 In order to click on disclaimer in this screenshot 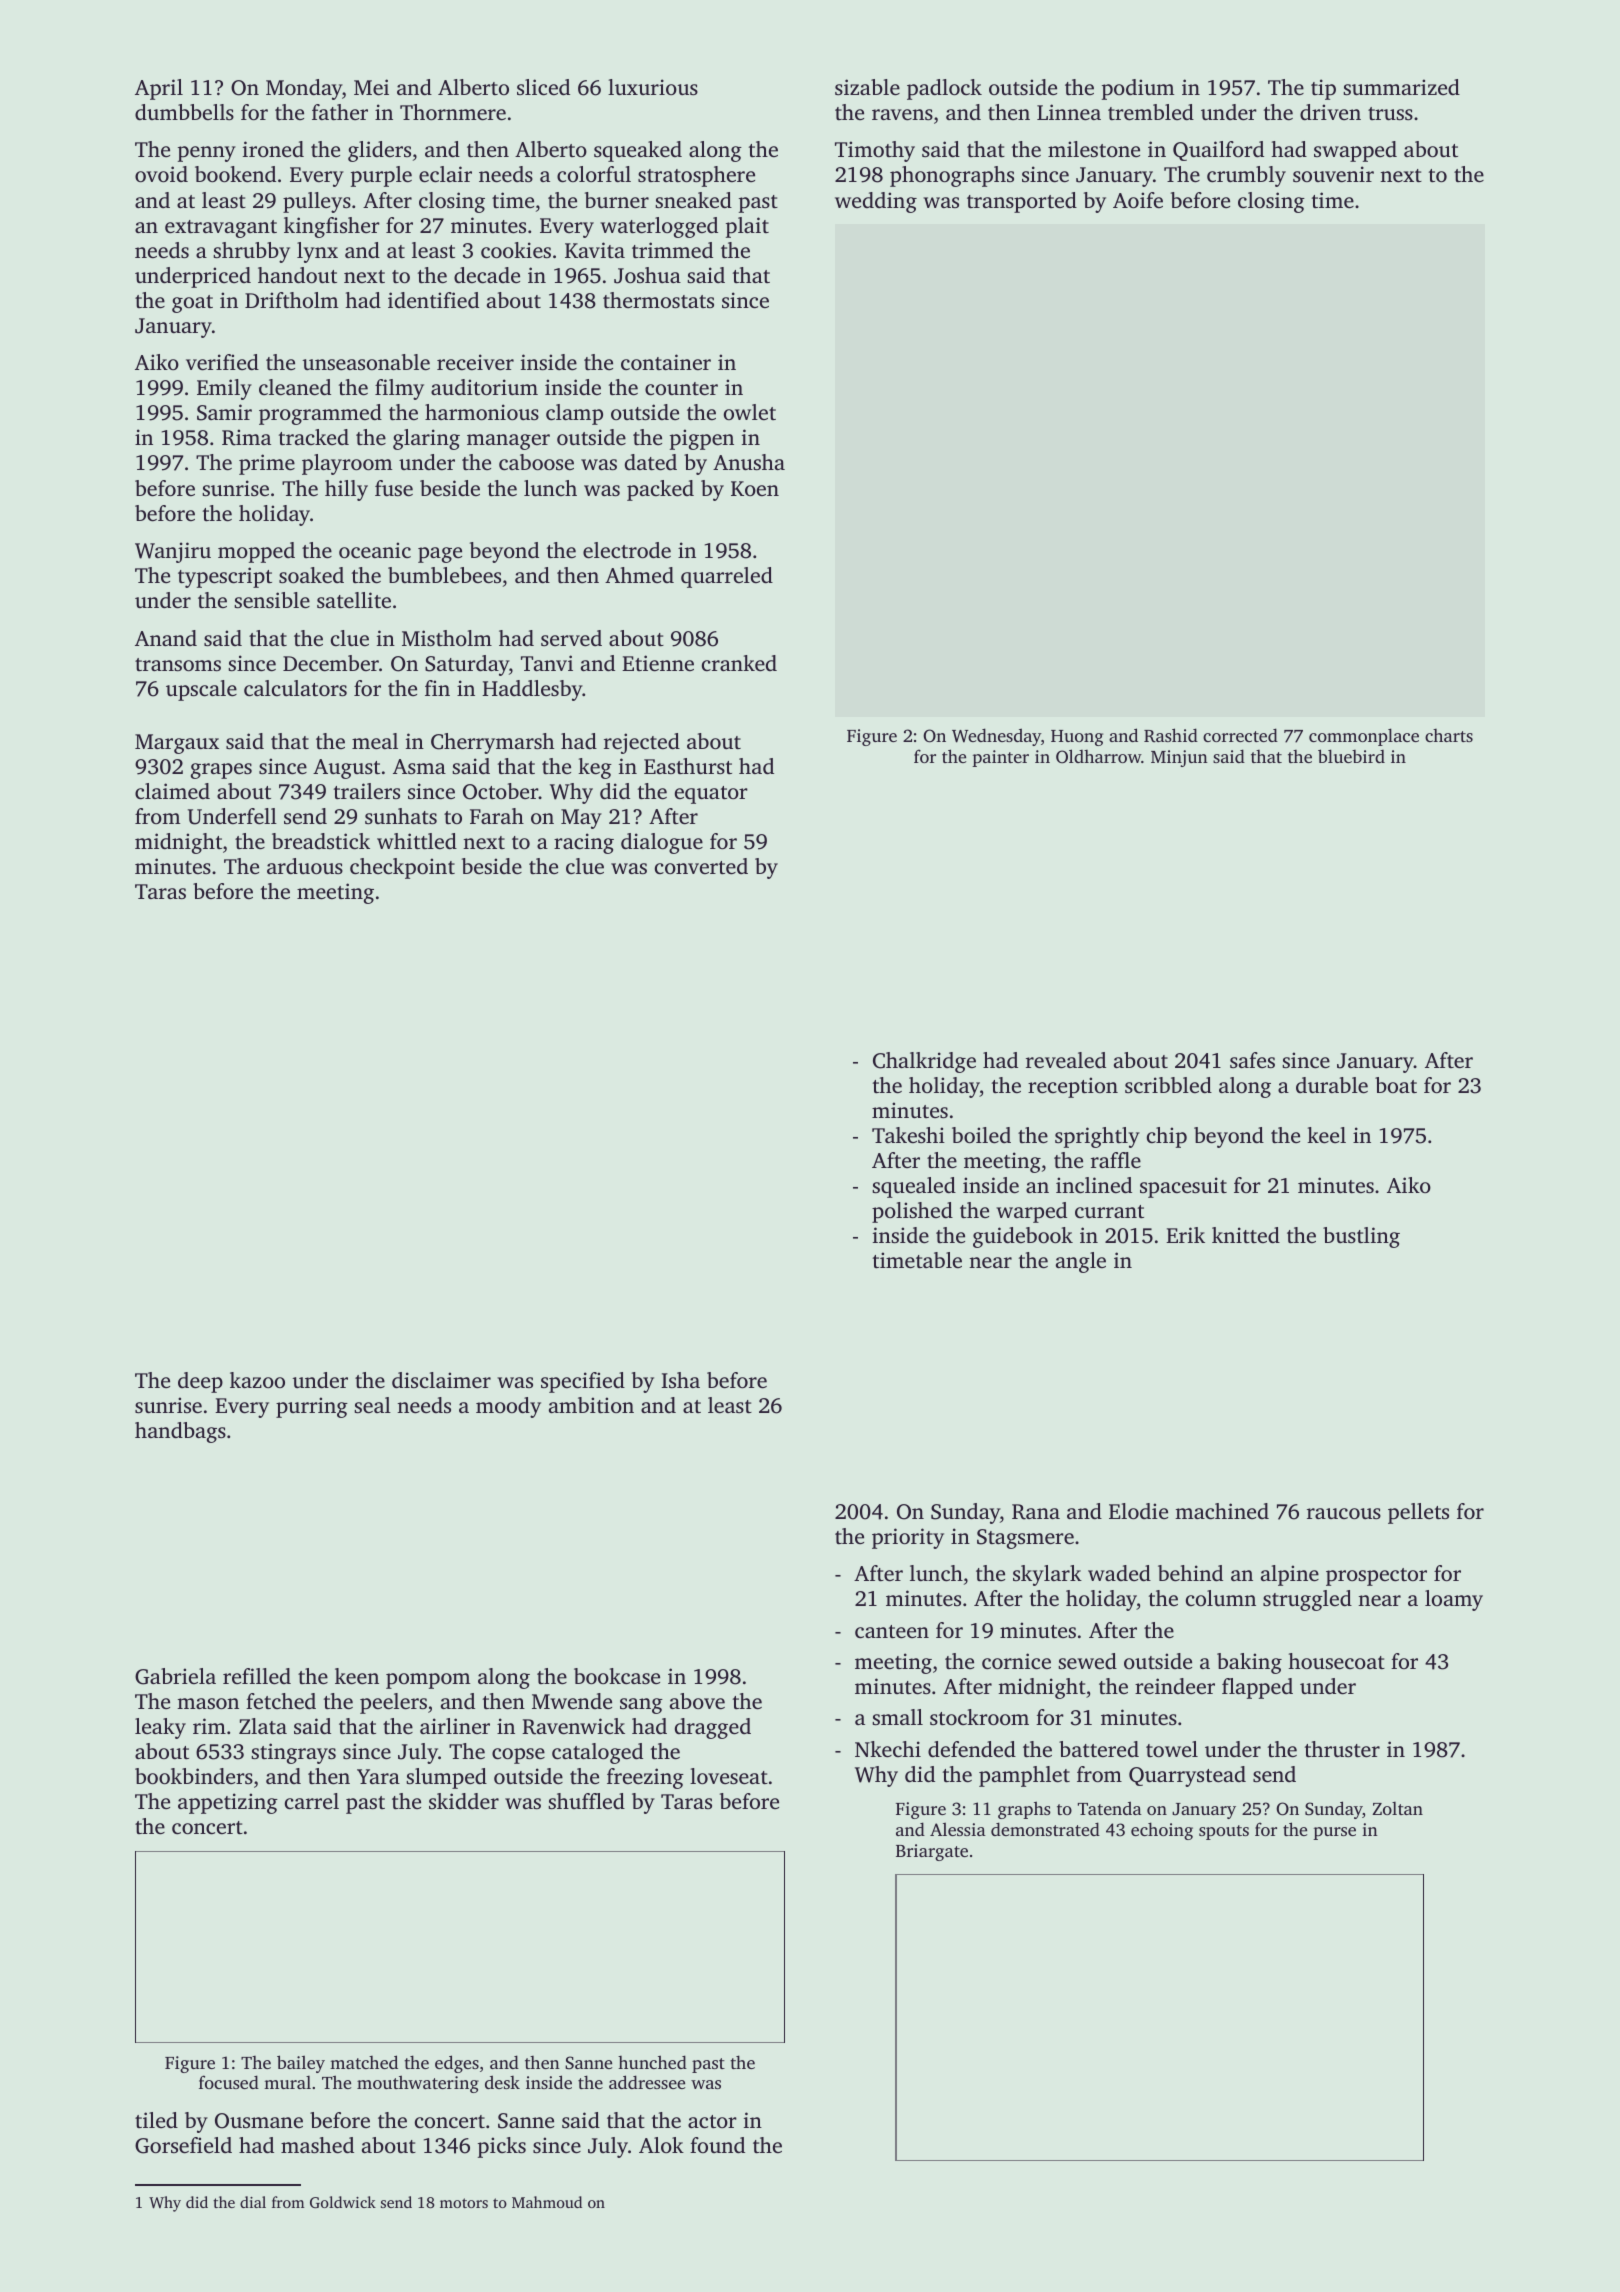, I will do `click(441, 1380)`.
